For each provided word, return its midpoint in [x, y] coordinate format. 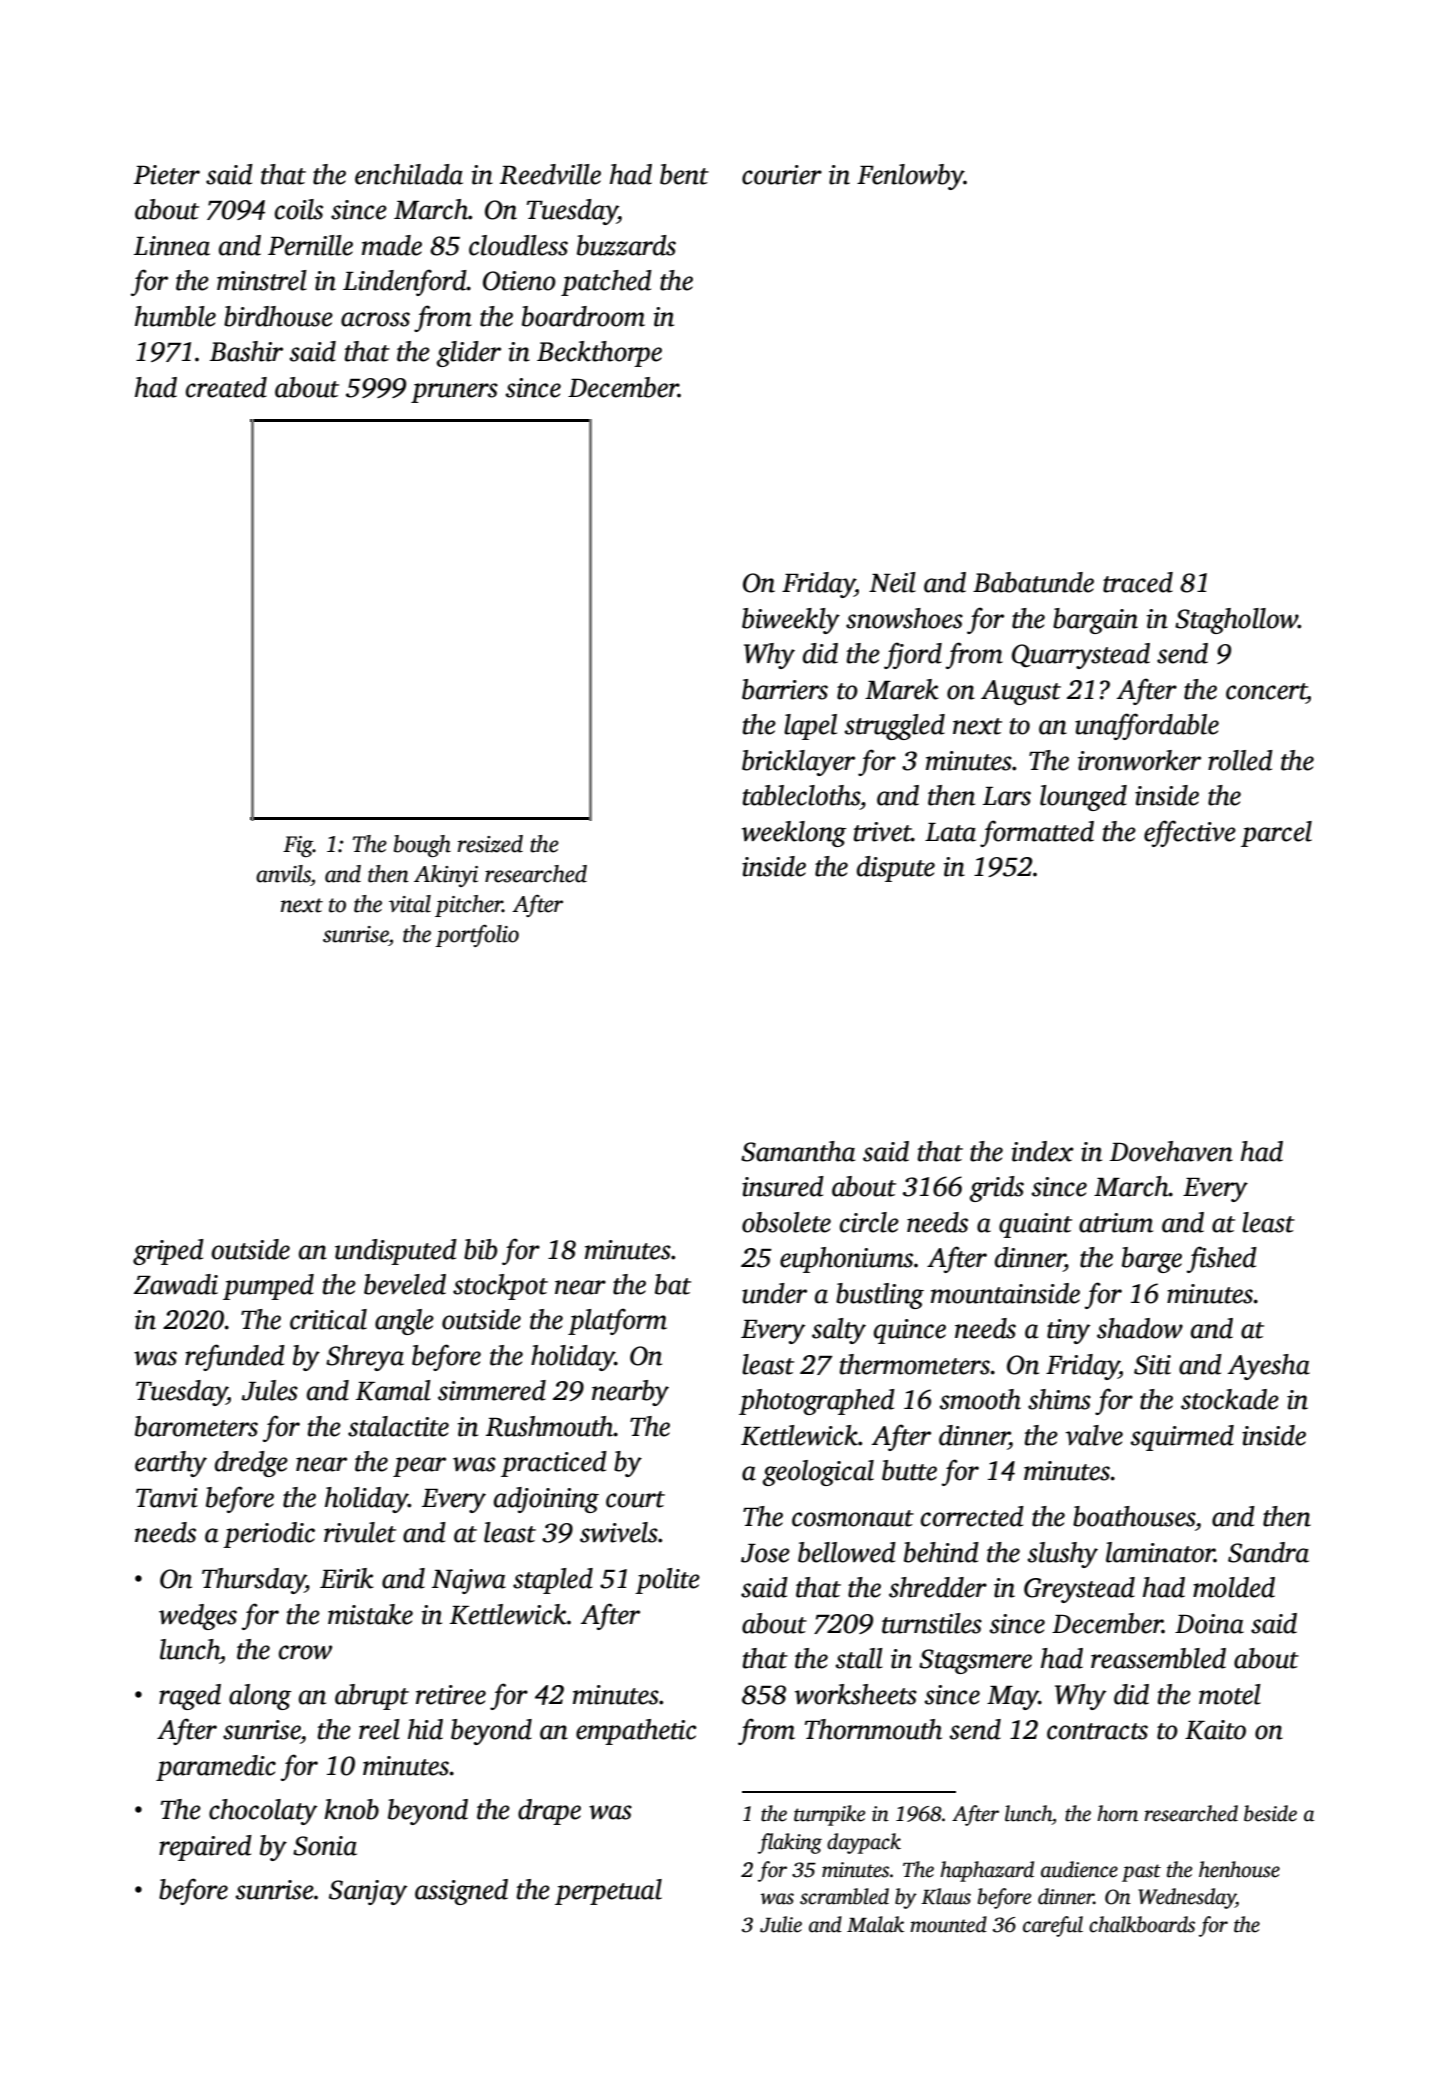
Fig [298, 846]
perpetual [608, 1892]
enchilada [409, 174]
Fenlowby [910, 177]
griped [168, 1252]
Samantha [798, 1151]
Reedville [550, 174]
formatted [1037, 833]
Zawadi [176, 1284]
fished [1222, 1259]
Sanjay [368, 1892]
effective [1190, 833]
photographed [817, 1402]
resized [490, 844]
